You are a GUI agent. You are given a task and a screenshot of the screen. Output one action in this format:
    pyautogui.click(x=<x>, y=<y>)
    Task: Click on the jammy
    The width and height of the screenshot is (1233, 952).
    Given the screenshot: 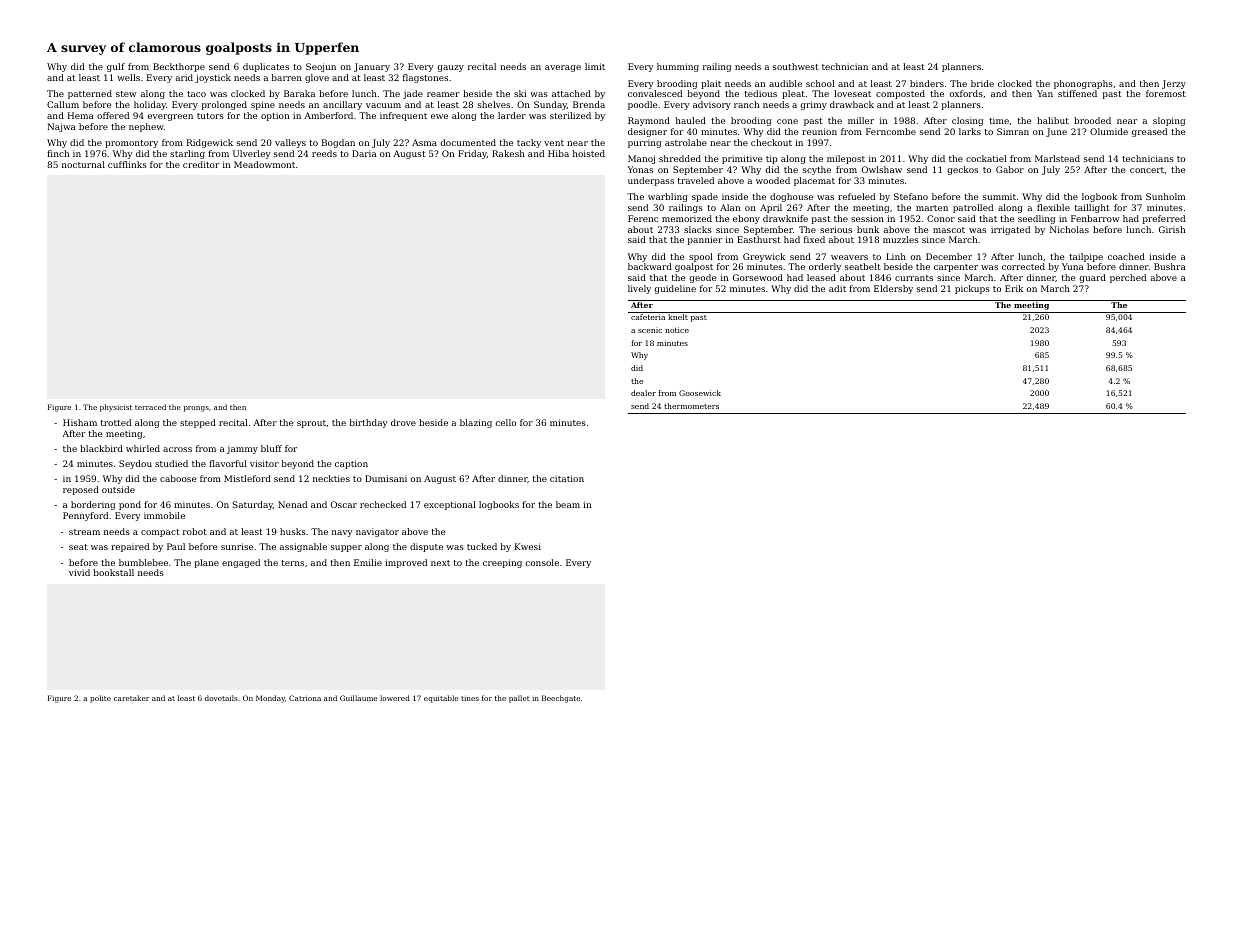 What is the action you would take?
    pyautogui.click(x=242, y=449)
